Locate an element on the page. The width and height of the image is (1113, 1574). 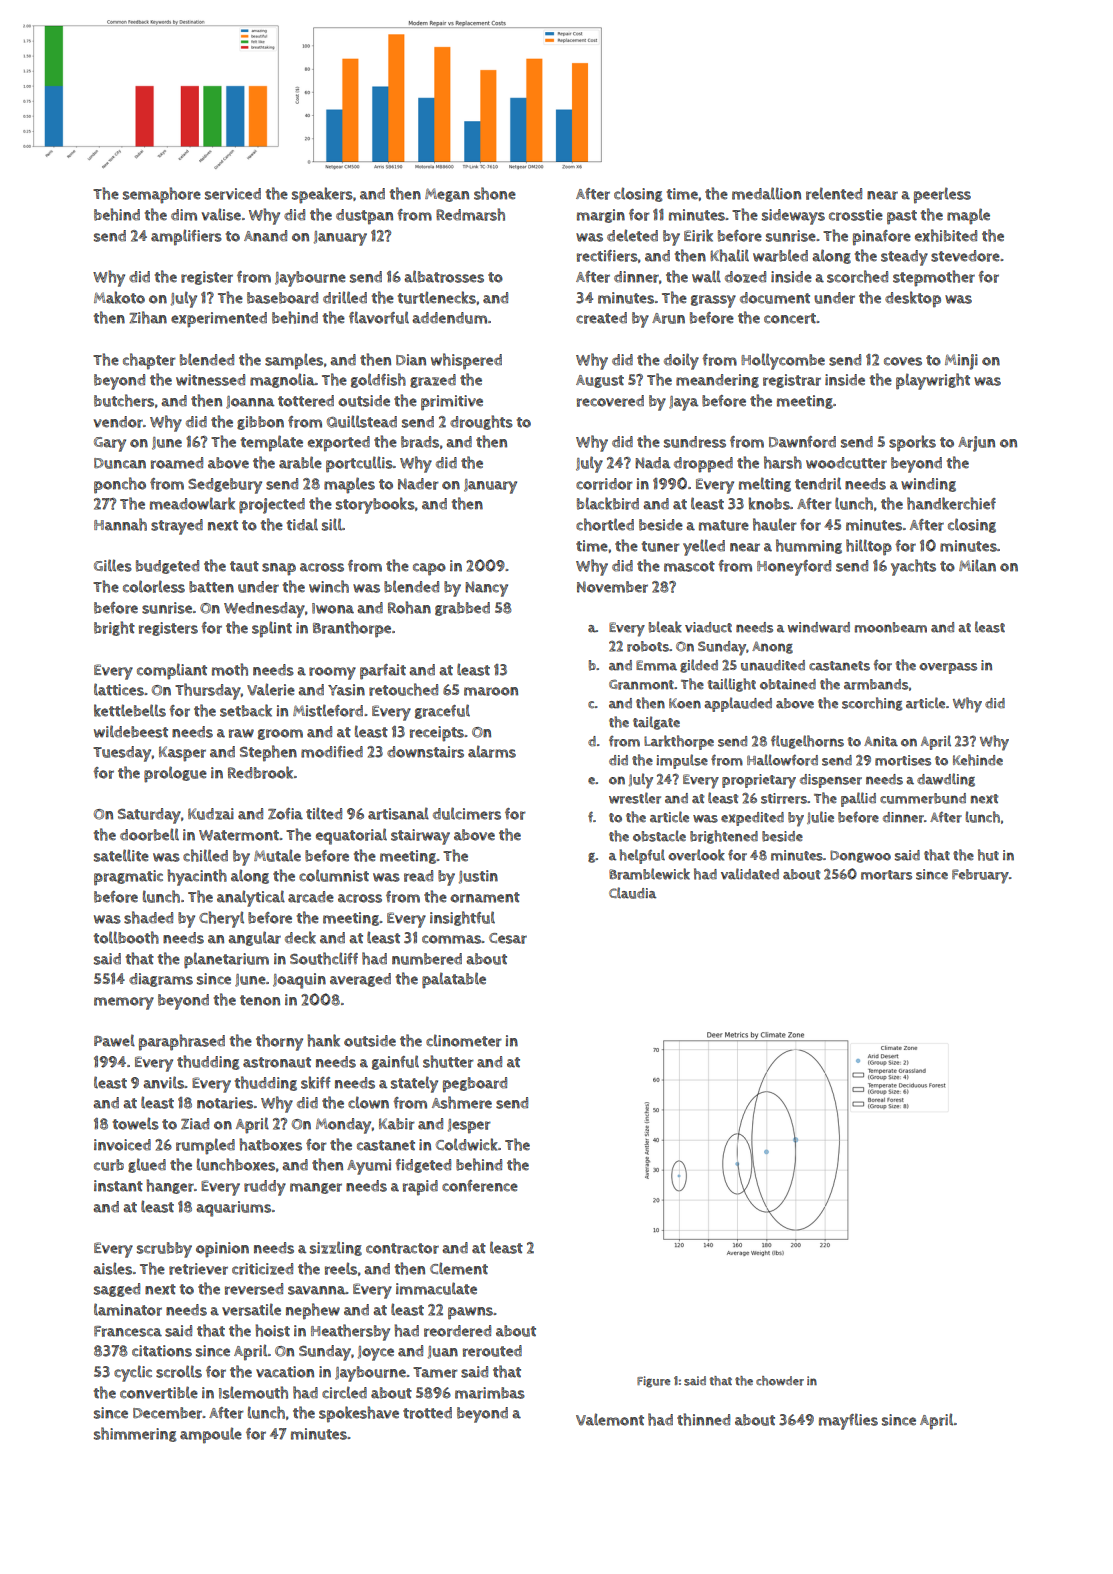
addendum is located at coordinates (449, 318).
